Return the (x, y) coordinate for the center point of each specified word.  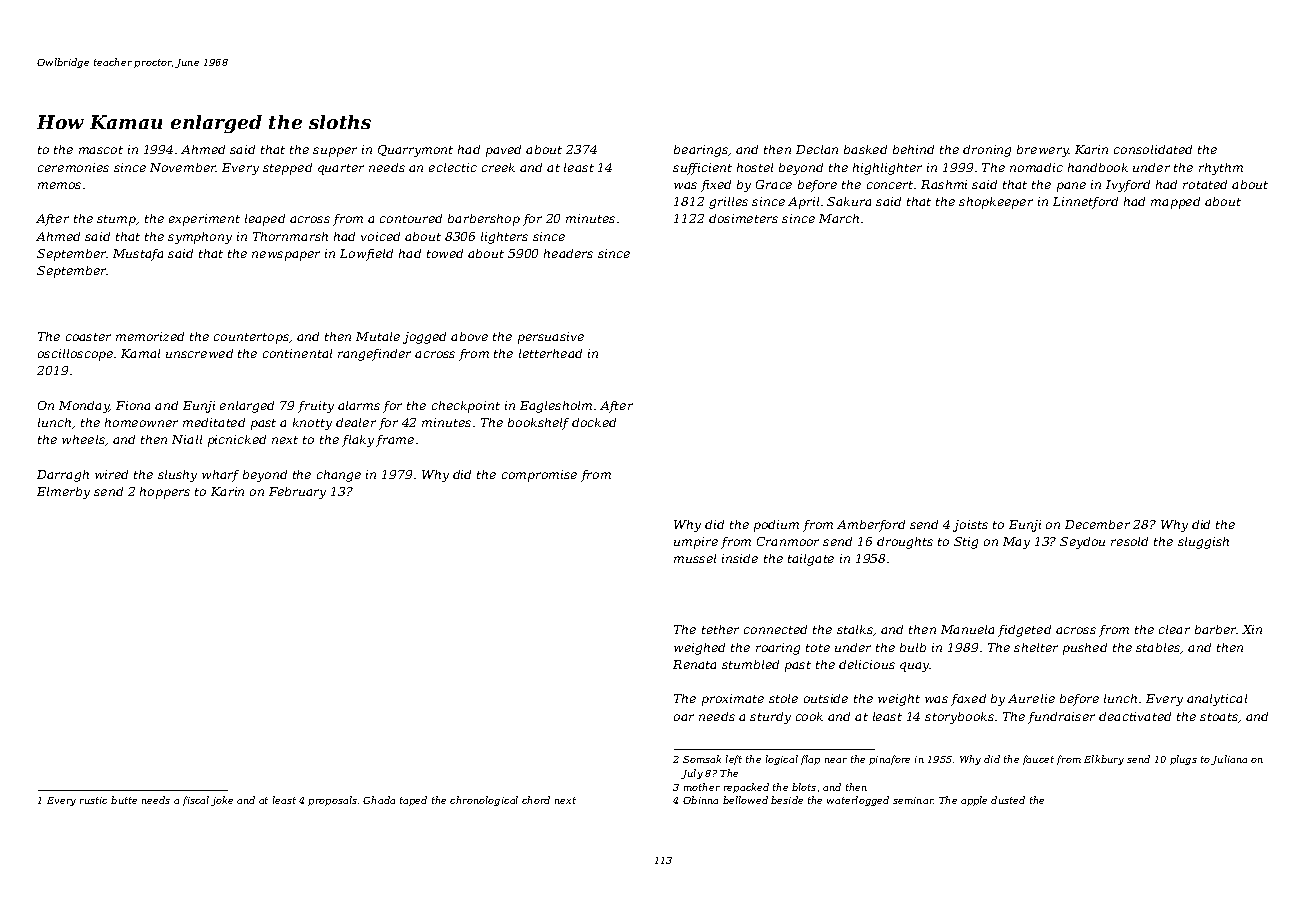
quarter (341, 169)
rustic (93, 800)
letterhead (550, 353)
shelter (1036, 647)
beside (787, 800)
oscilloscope (75, 355)
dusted (1008, 800)
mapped (1175, 203)
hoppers (165, 493)
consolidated (1153, 149)
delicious (867, 664)
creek (498, 167)
